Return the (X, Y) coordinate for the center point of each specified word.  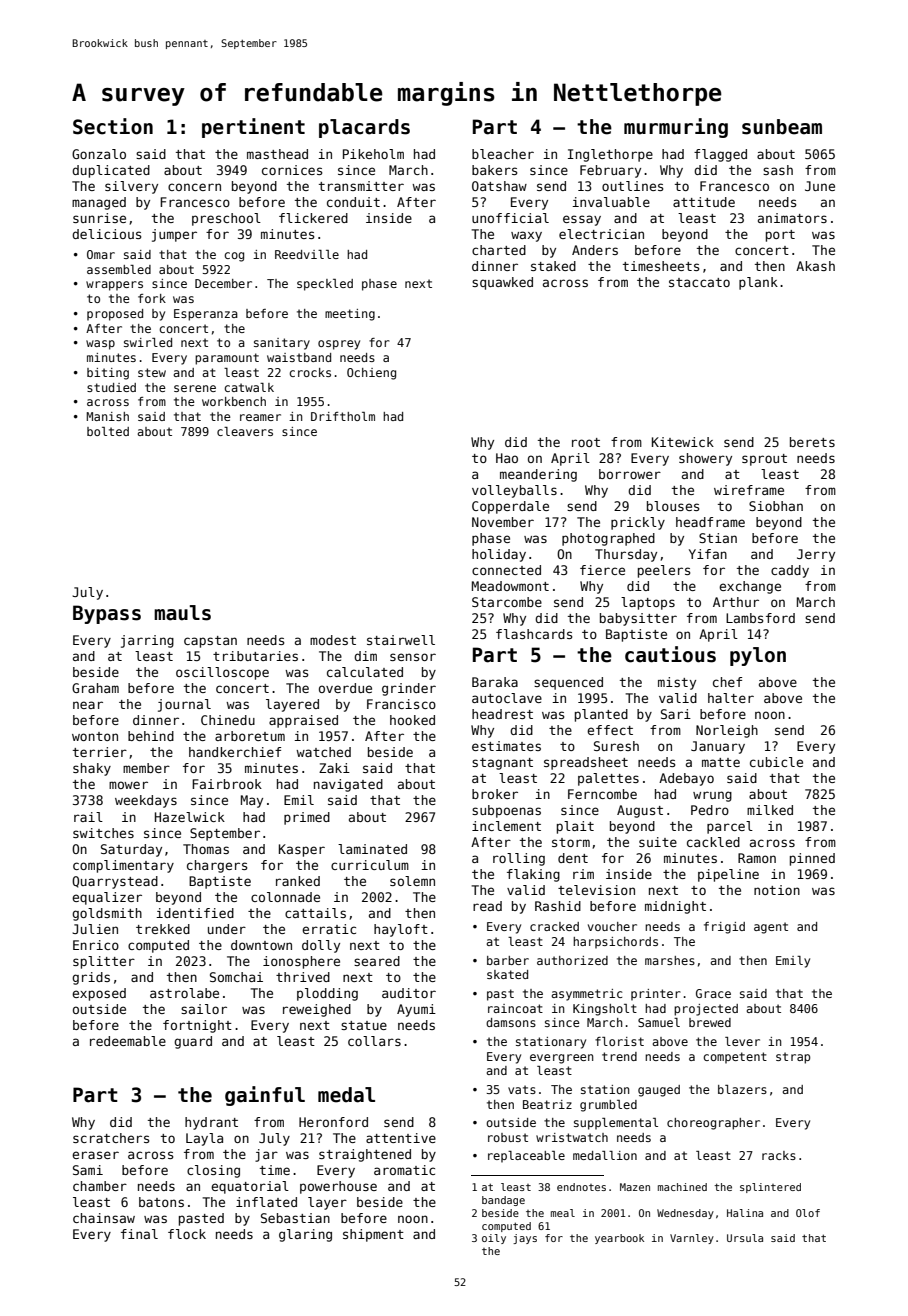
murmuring (676, 128)
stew (152, 372)
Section (113, 126)
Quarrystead (115, 882)
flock (187, 1234)
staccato (699, 282)
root (586, 442)
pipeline (728, 875)
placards (364, 128)
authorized (572, 960)
